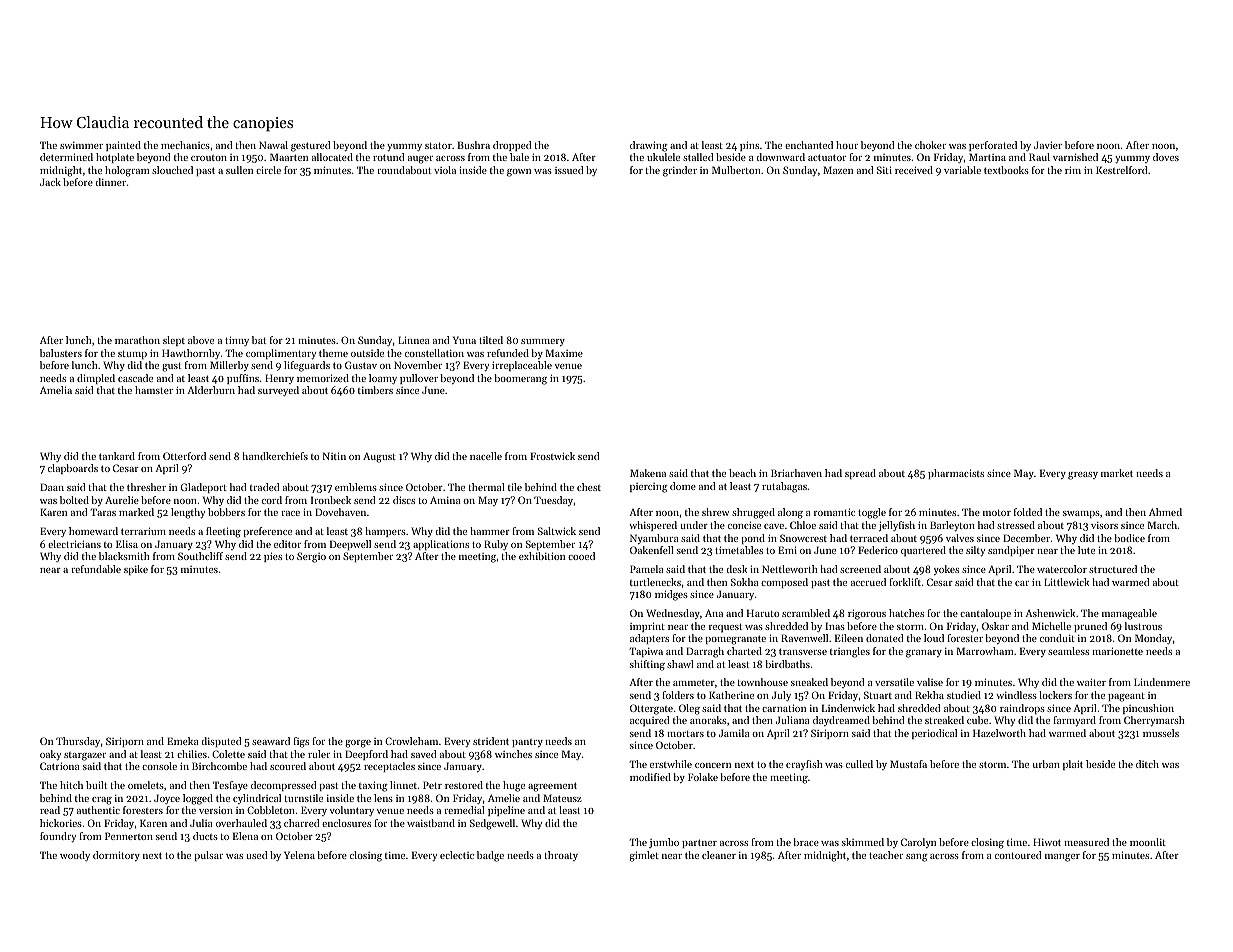 This screenshot has width=1233, height=952. What do you see at coordinates (117, 456) in the screenshot?
I see `tankard` at bounding box center [117, 456].
